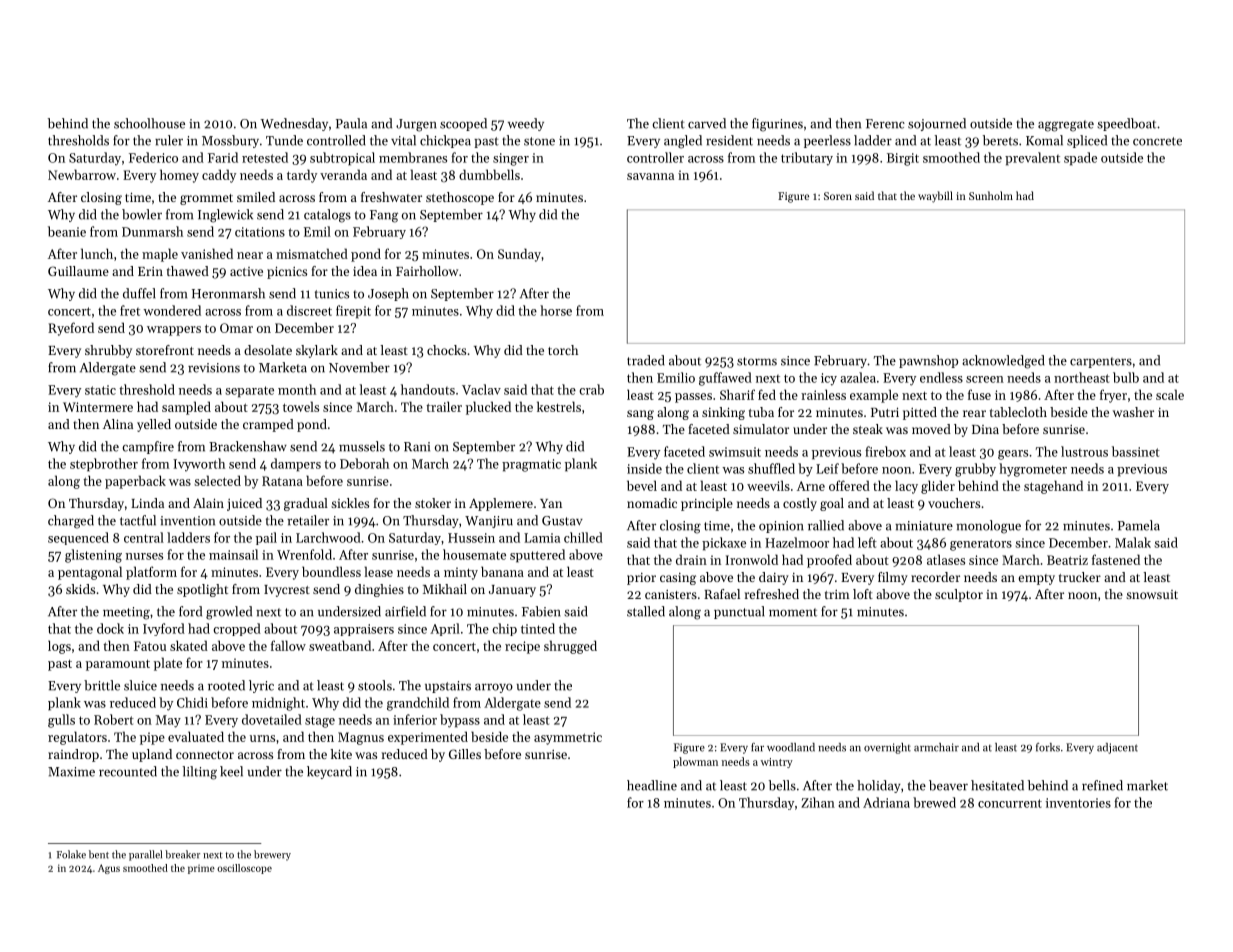 This screenshot has width=1233, height=952. What do you see at coordinates (225, 216) in the screenshot?
I see `Inglewick` at bounding box center [225, 216].
